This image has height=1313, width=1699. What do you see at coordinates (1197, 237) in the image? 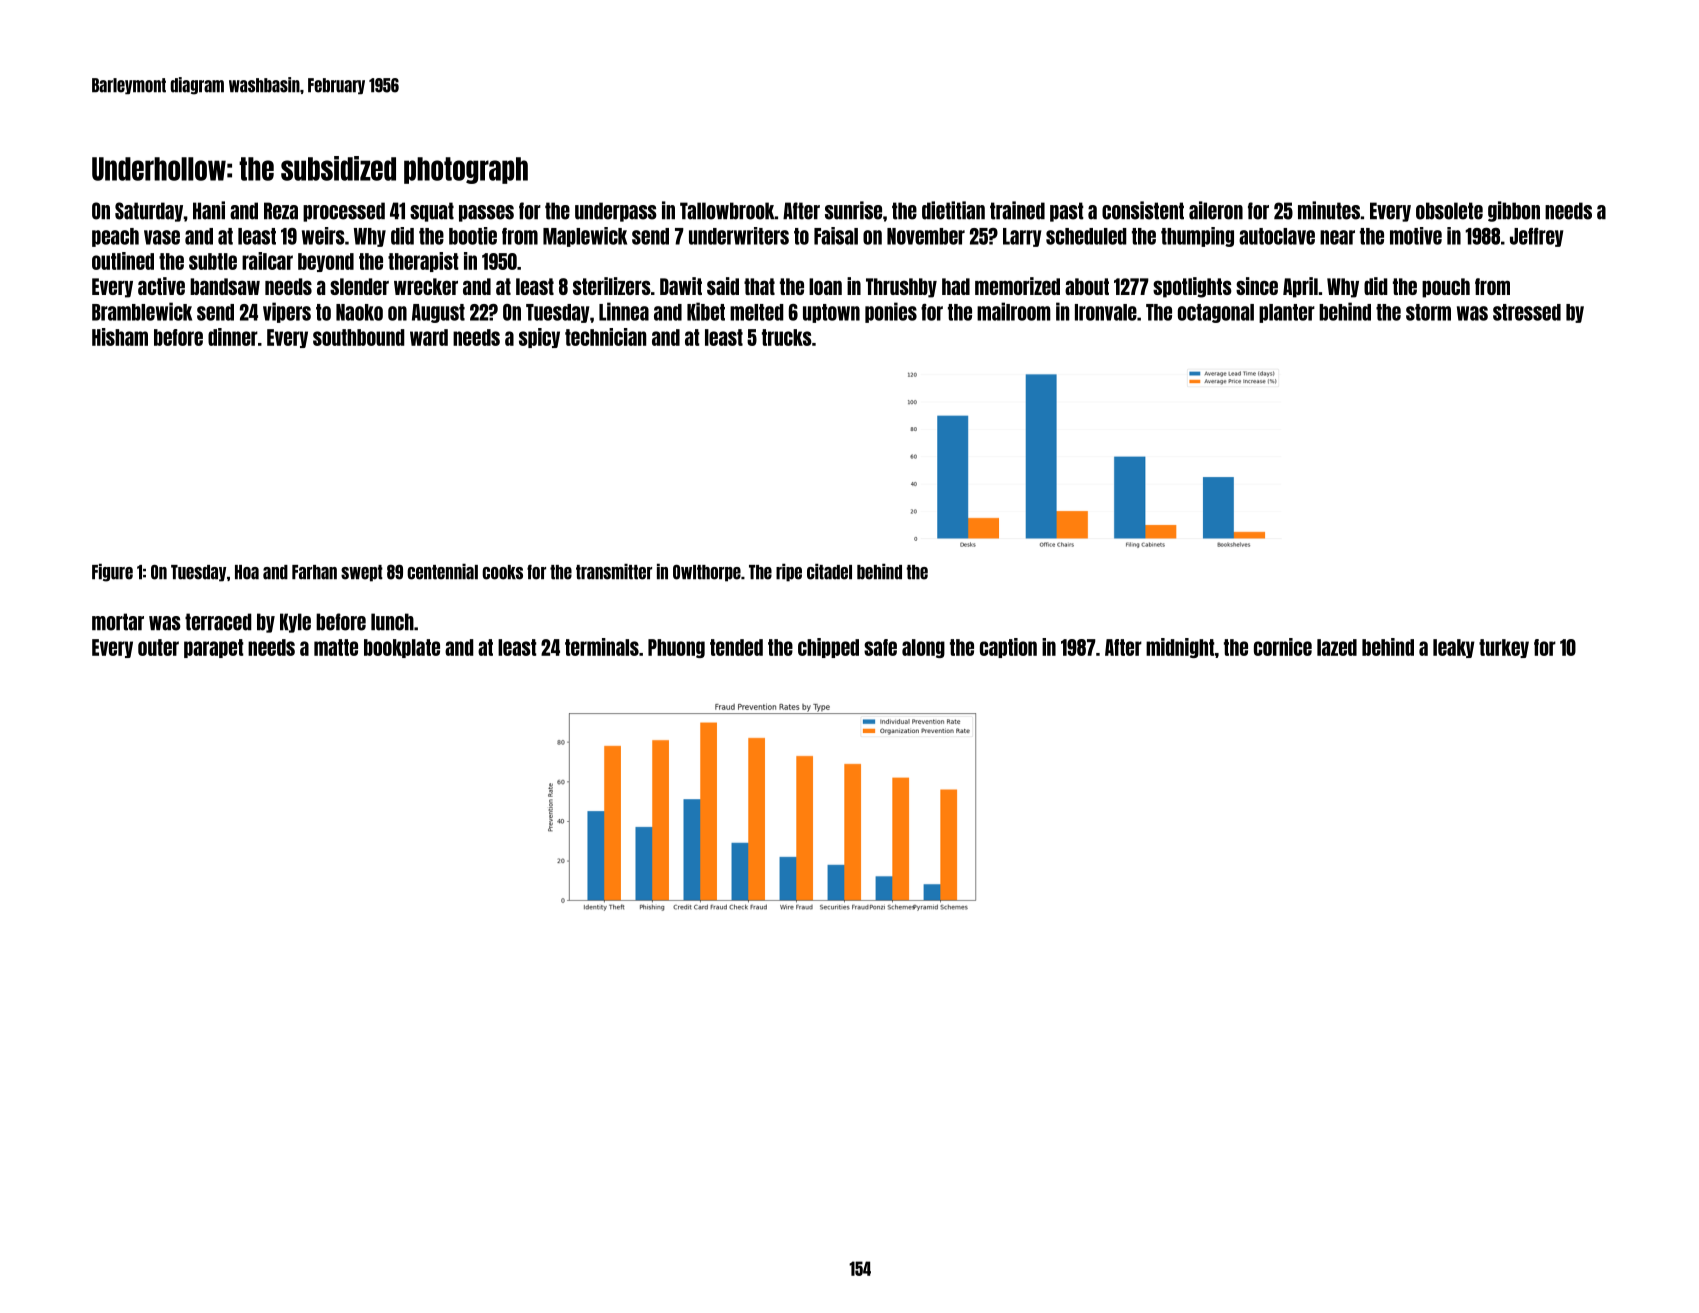
I see `thumping` at bounding box center [1197, 237].
